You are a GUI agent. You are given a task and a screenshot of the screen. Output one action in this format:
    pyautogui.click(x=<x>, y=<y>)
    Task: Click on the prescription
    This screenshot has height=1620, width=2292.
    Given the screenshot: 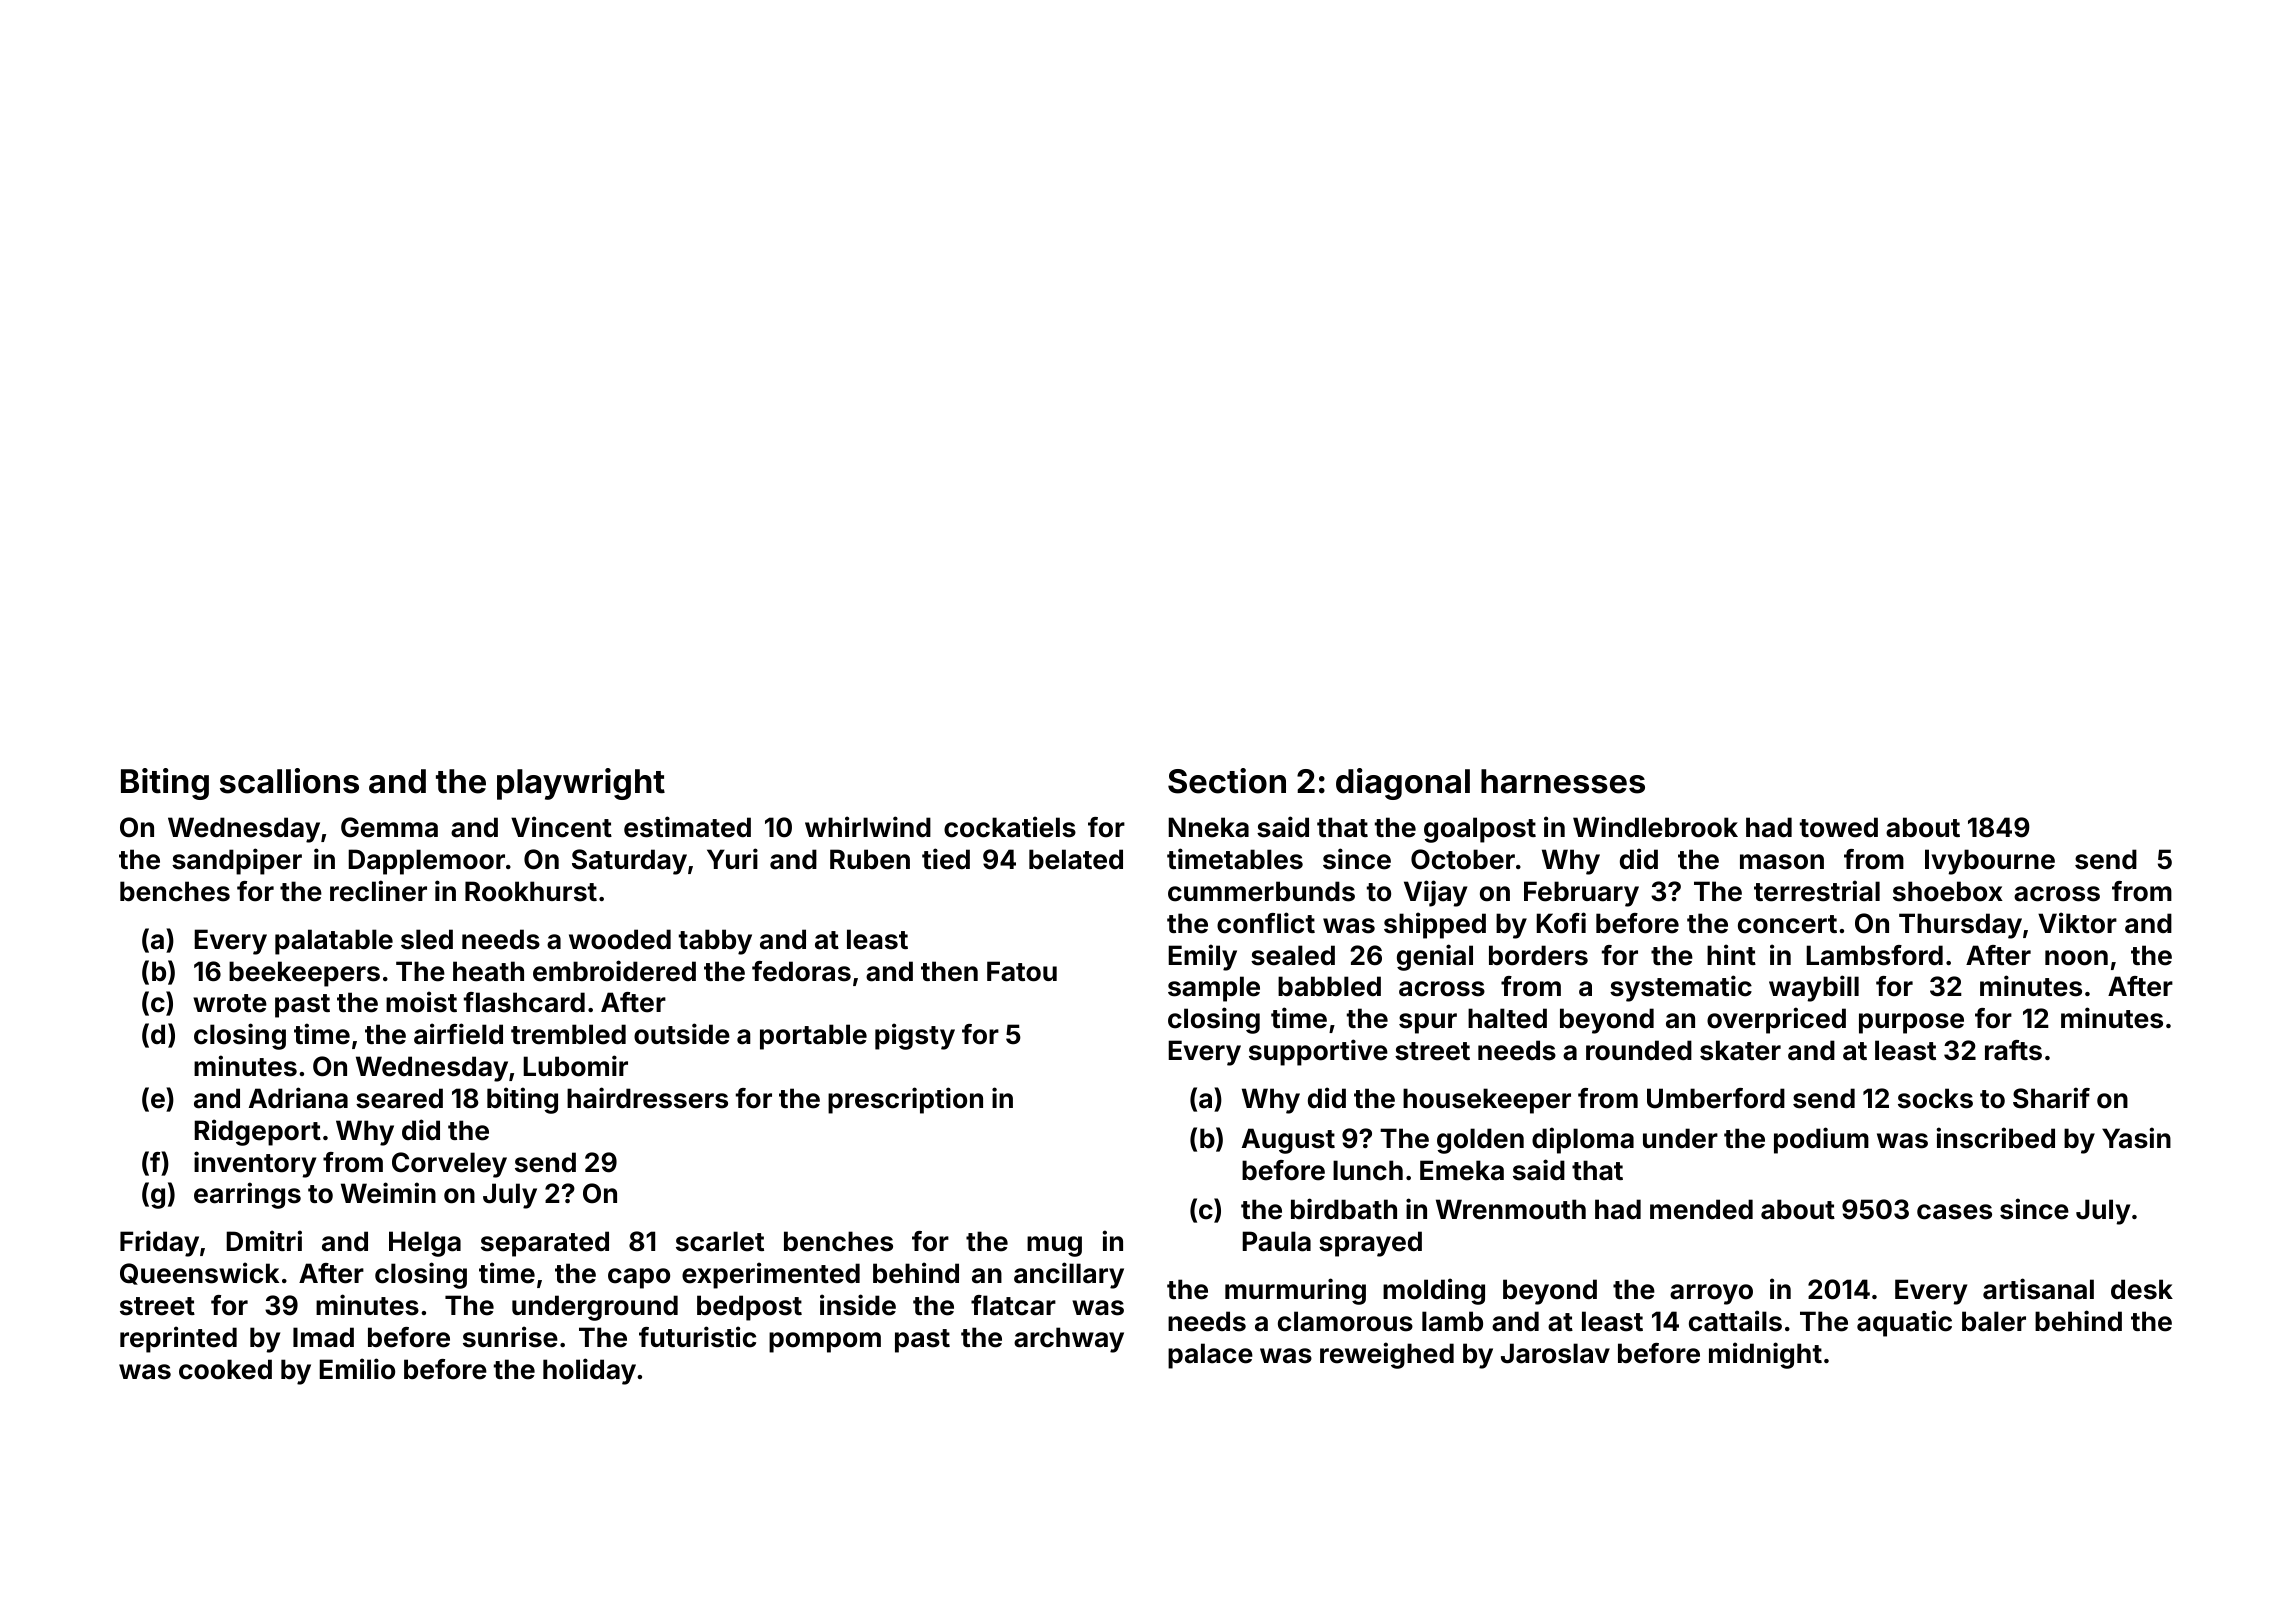 What is the action you would take?
    pyautogui.click(x=905, y=1100)
